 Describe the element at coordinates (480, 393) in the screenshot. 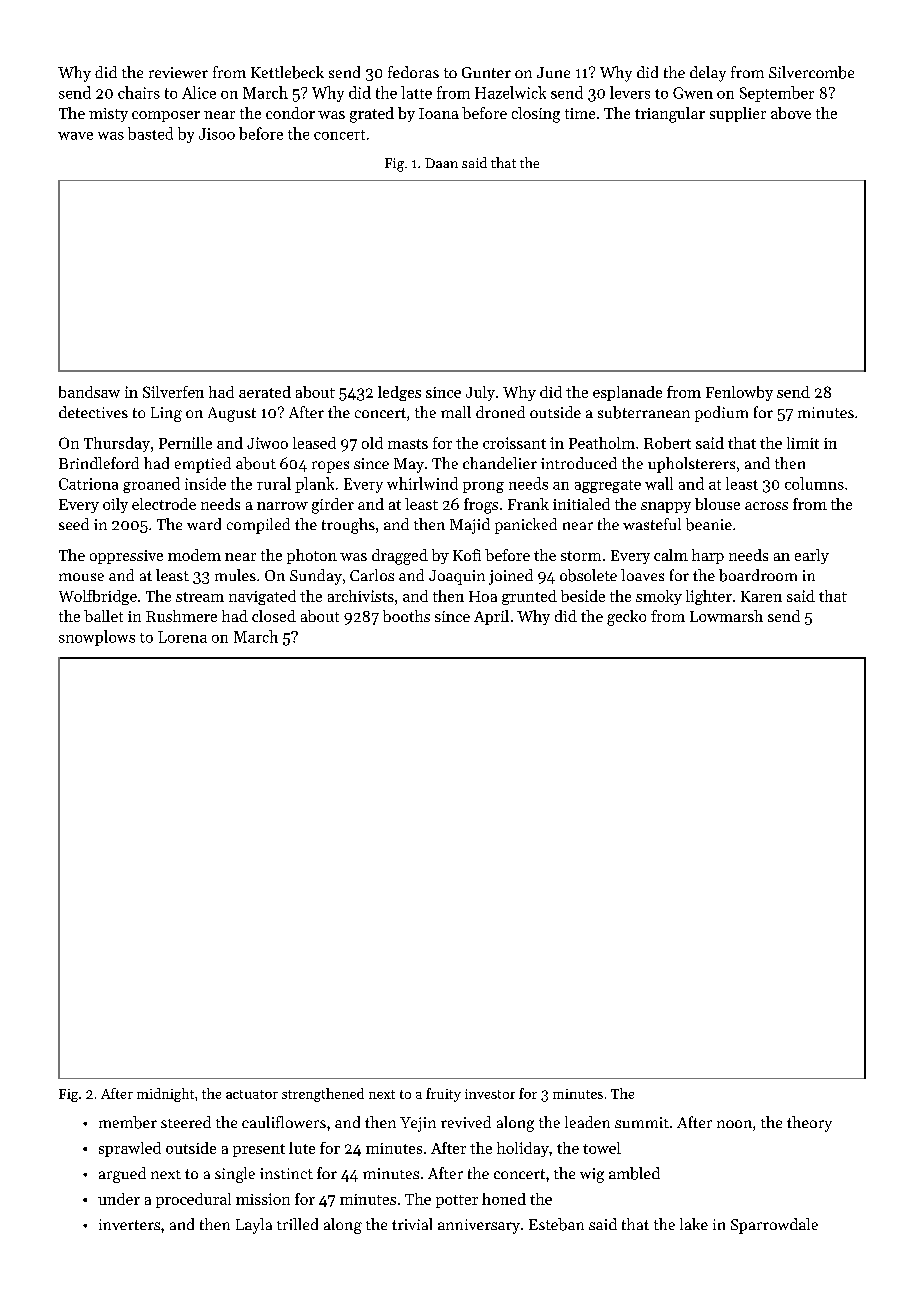

I see `July` at that location.
